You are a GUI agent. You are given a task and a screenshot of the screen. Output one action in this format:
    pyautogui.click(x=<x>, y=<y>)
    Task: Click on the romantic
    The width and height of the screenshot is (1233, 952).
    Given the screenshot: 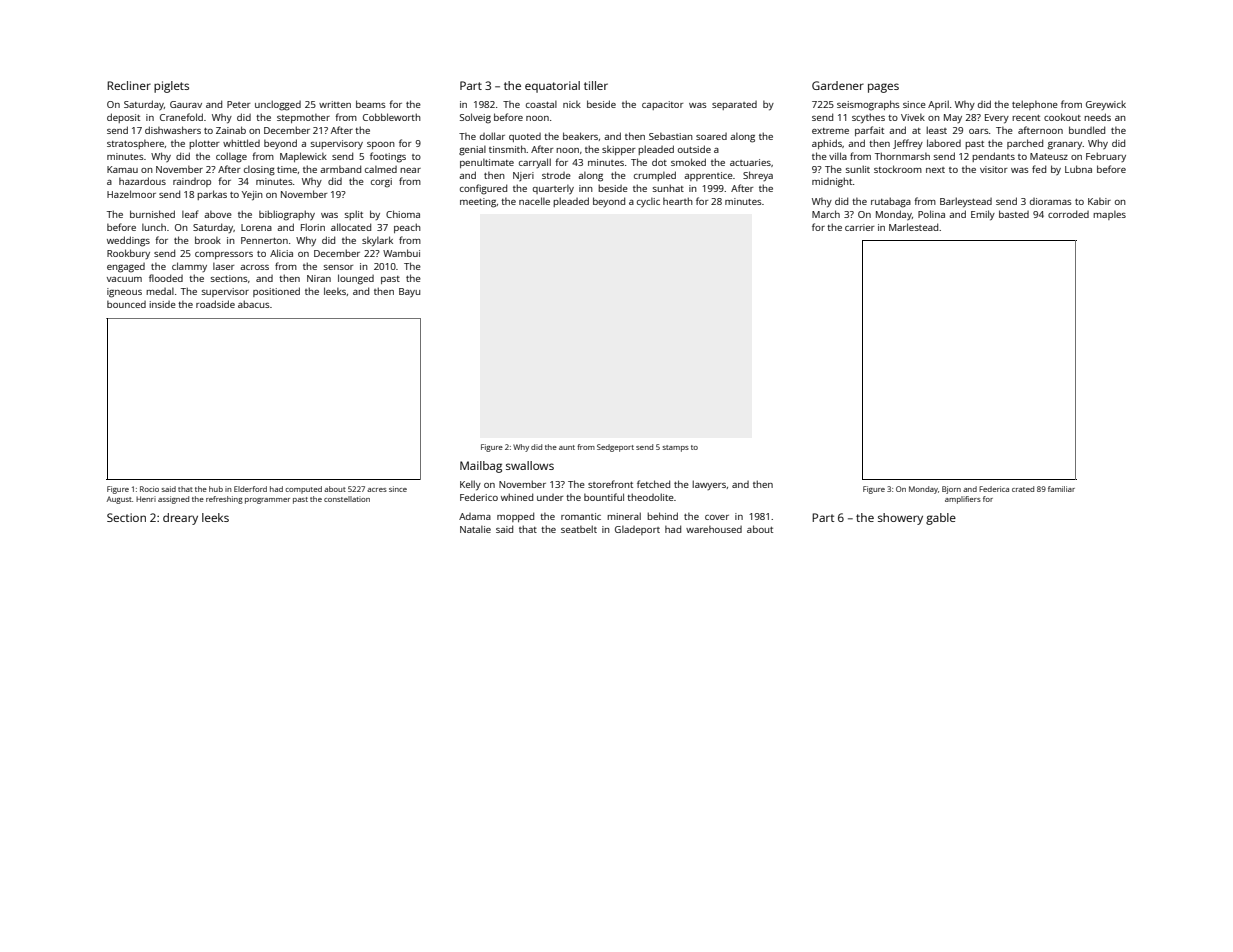 What is the action you would take?
    pyautogui.click(x=581, y=516)
